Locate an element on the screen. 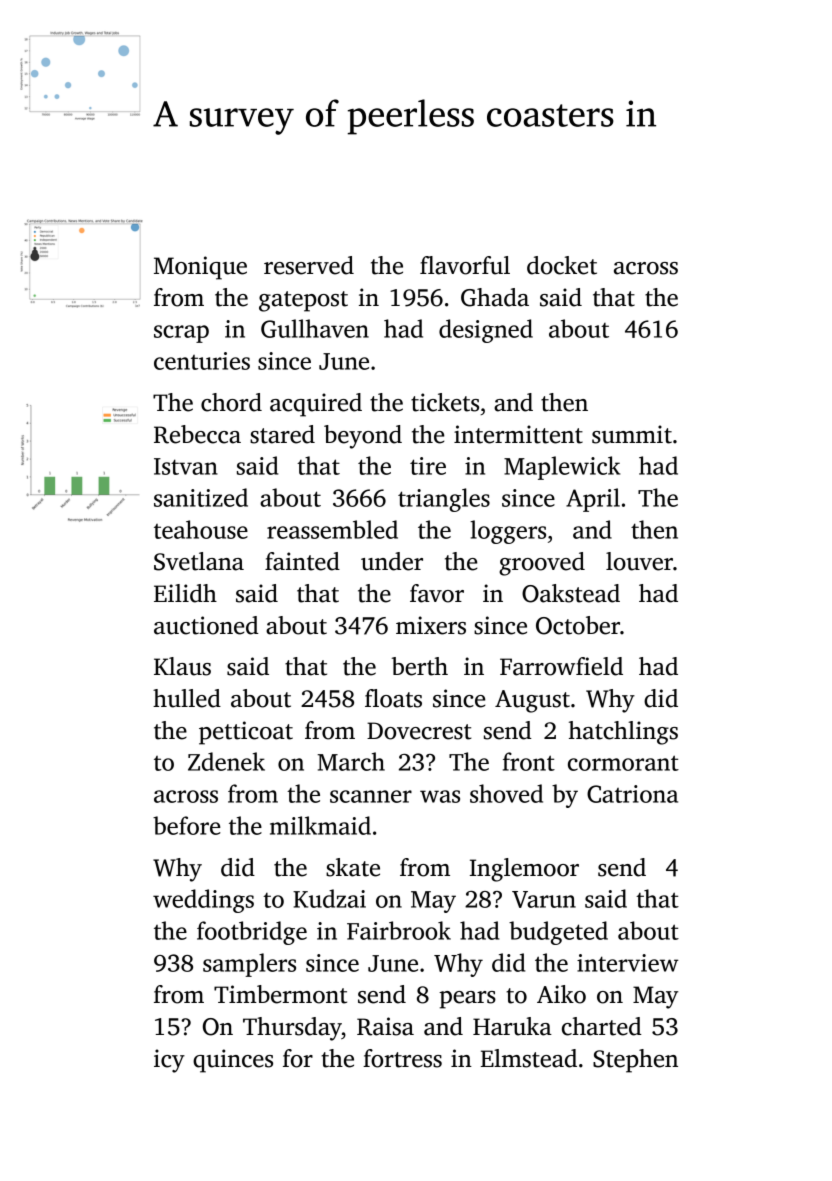  before is located at coordinates (187, 825).
